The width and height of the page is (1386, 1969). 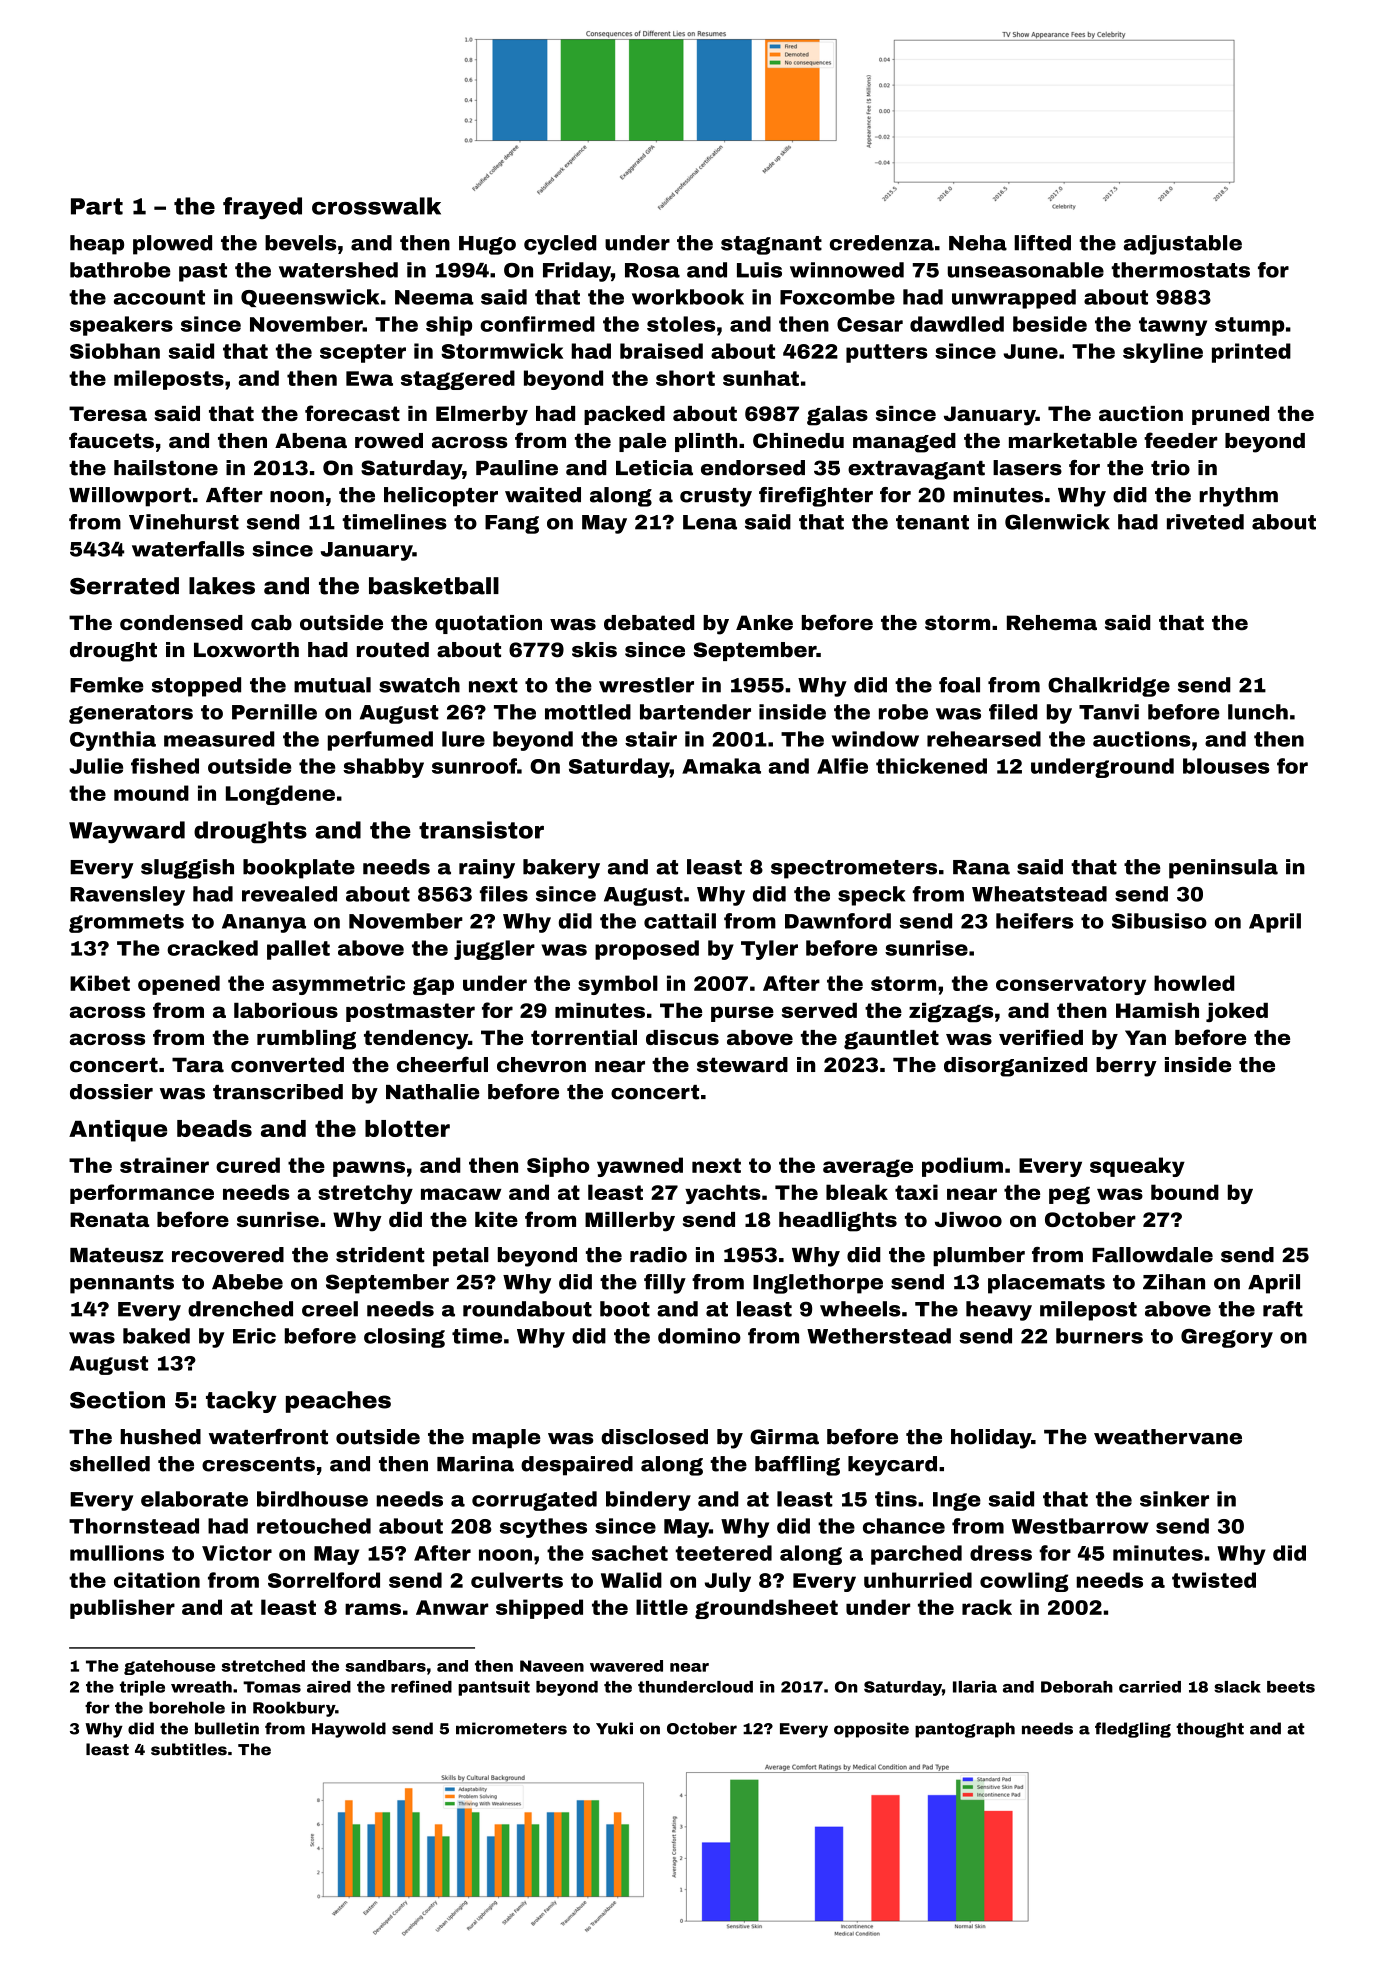 I want to click on crosswalk, so click(x=376, y=206).
